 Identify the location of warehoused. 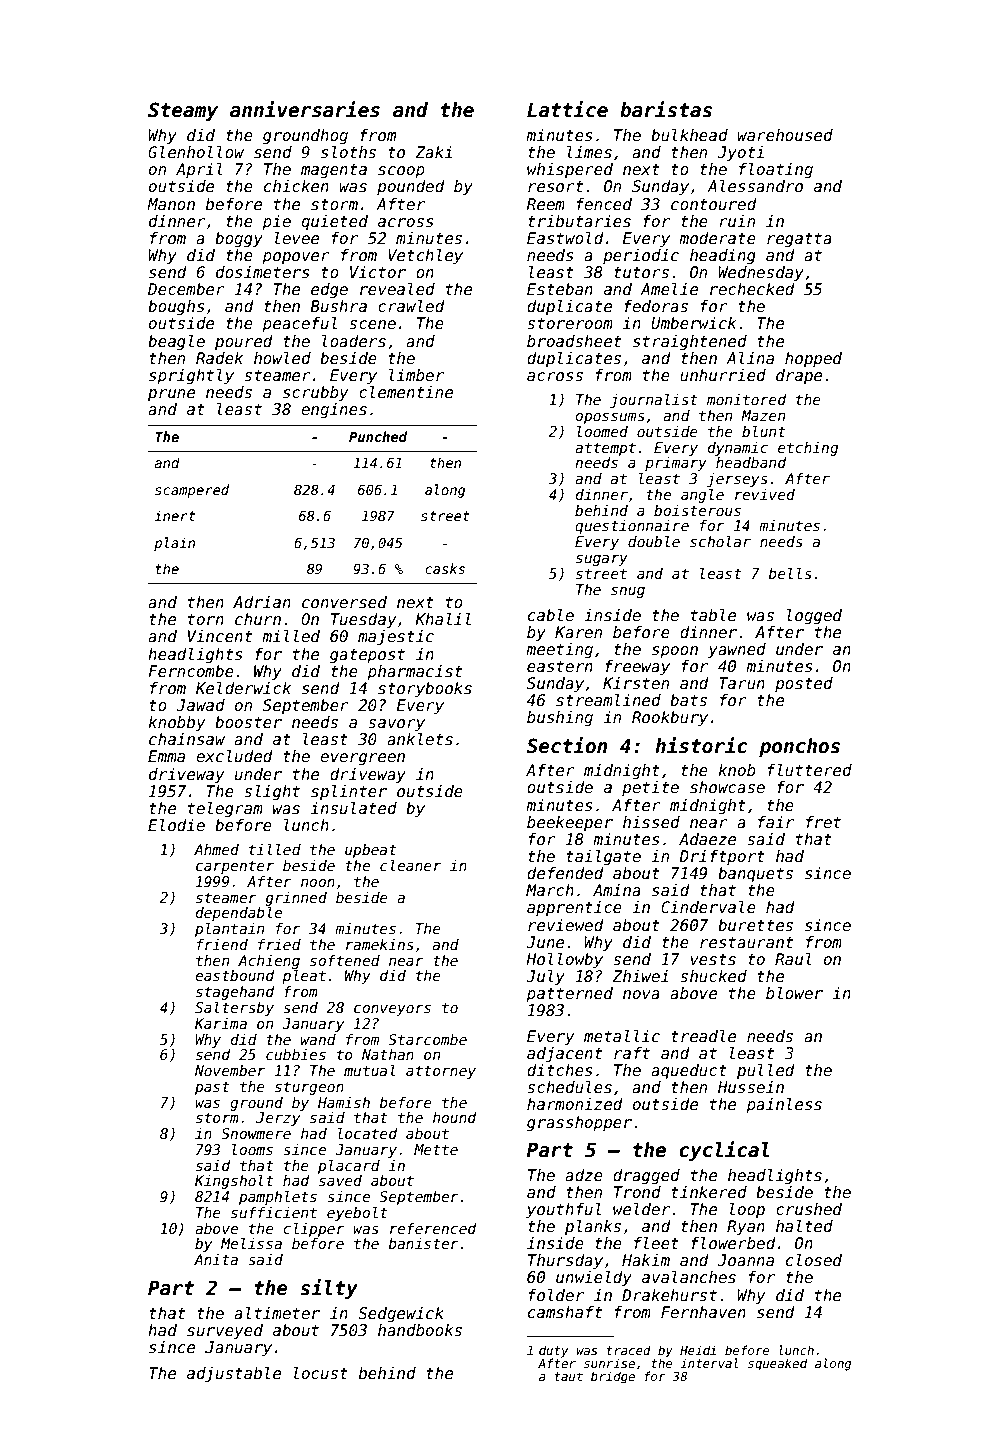
(785, 135).
